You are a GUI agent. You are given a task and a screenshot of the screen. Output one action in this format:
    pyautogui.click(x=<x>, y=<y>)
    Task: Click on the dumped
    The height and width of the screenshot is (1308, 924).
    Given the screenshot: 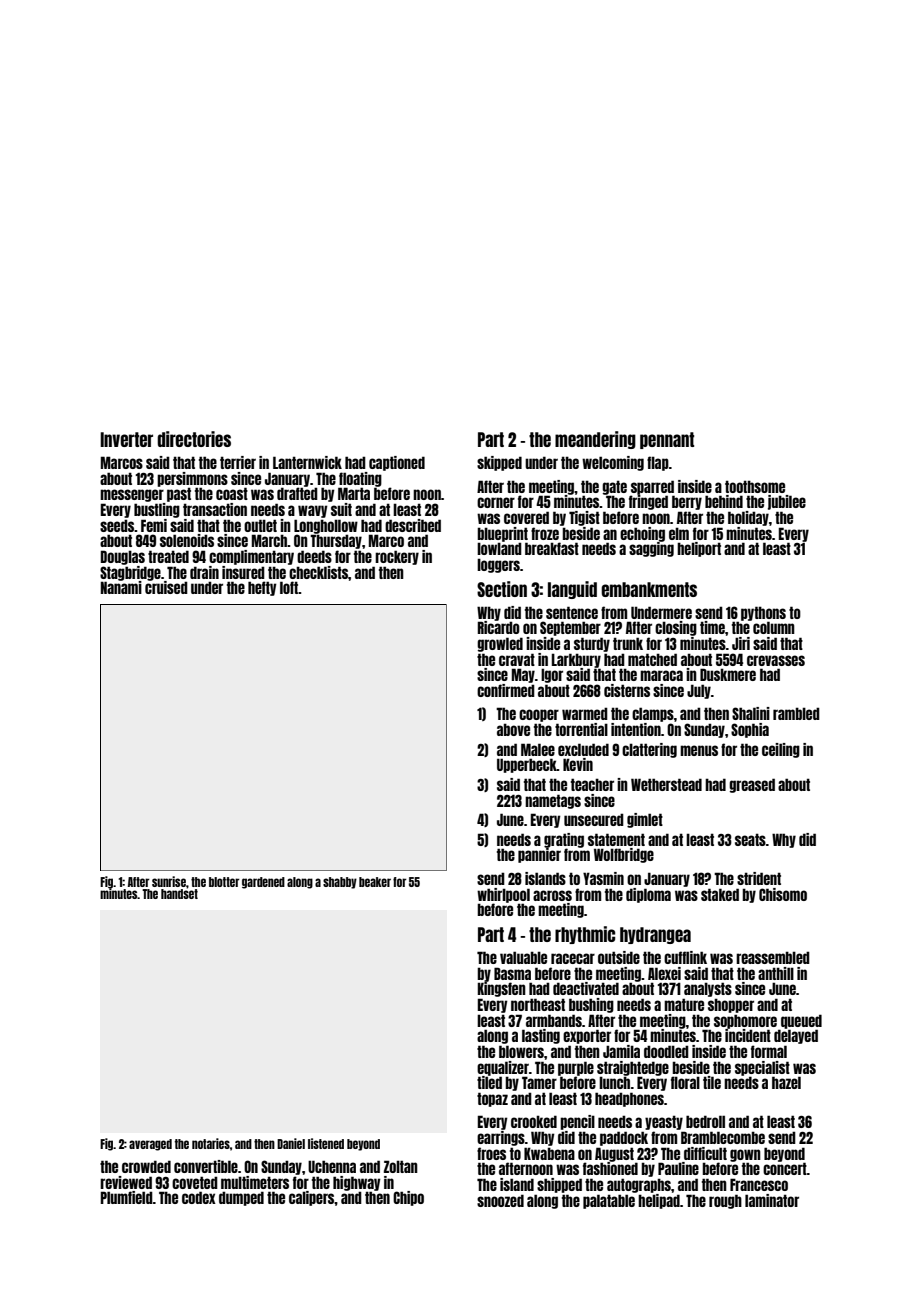 What is the action you would take?
    pyautogui.click(x=241, y=1198)
